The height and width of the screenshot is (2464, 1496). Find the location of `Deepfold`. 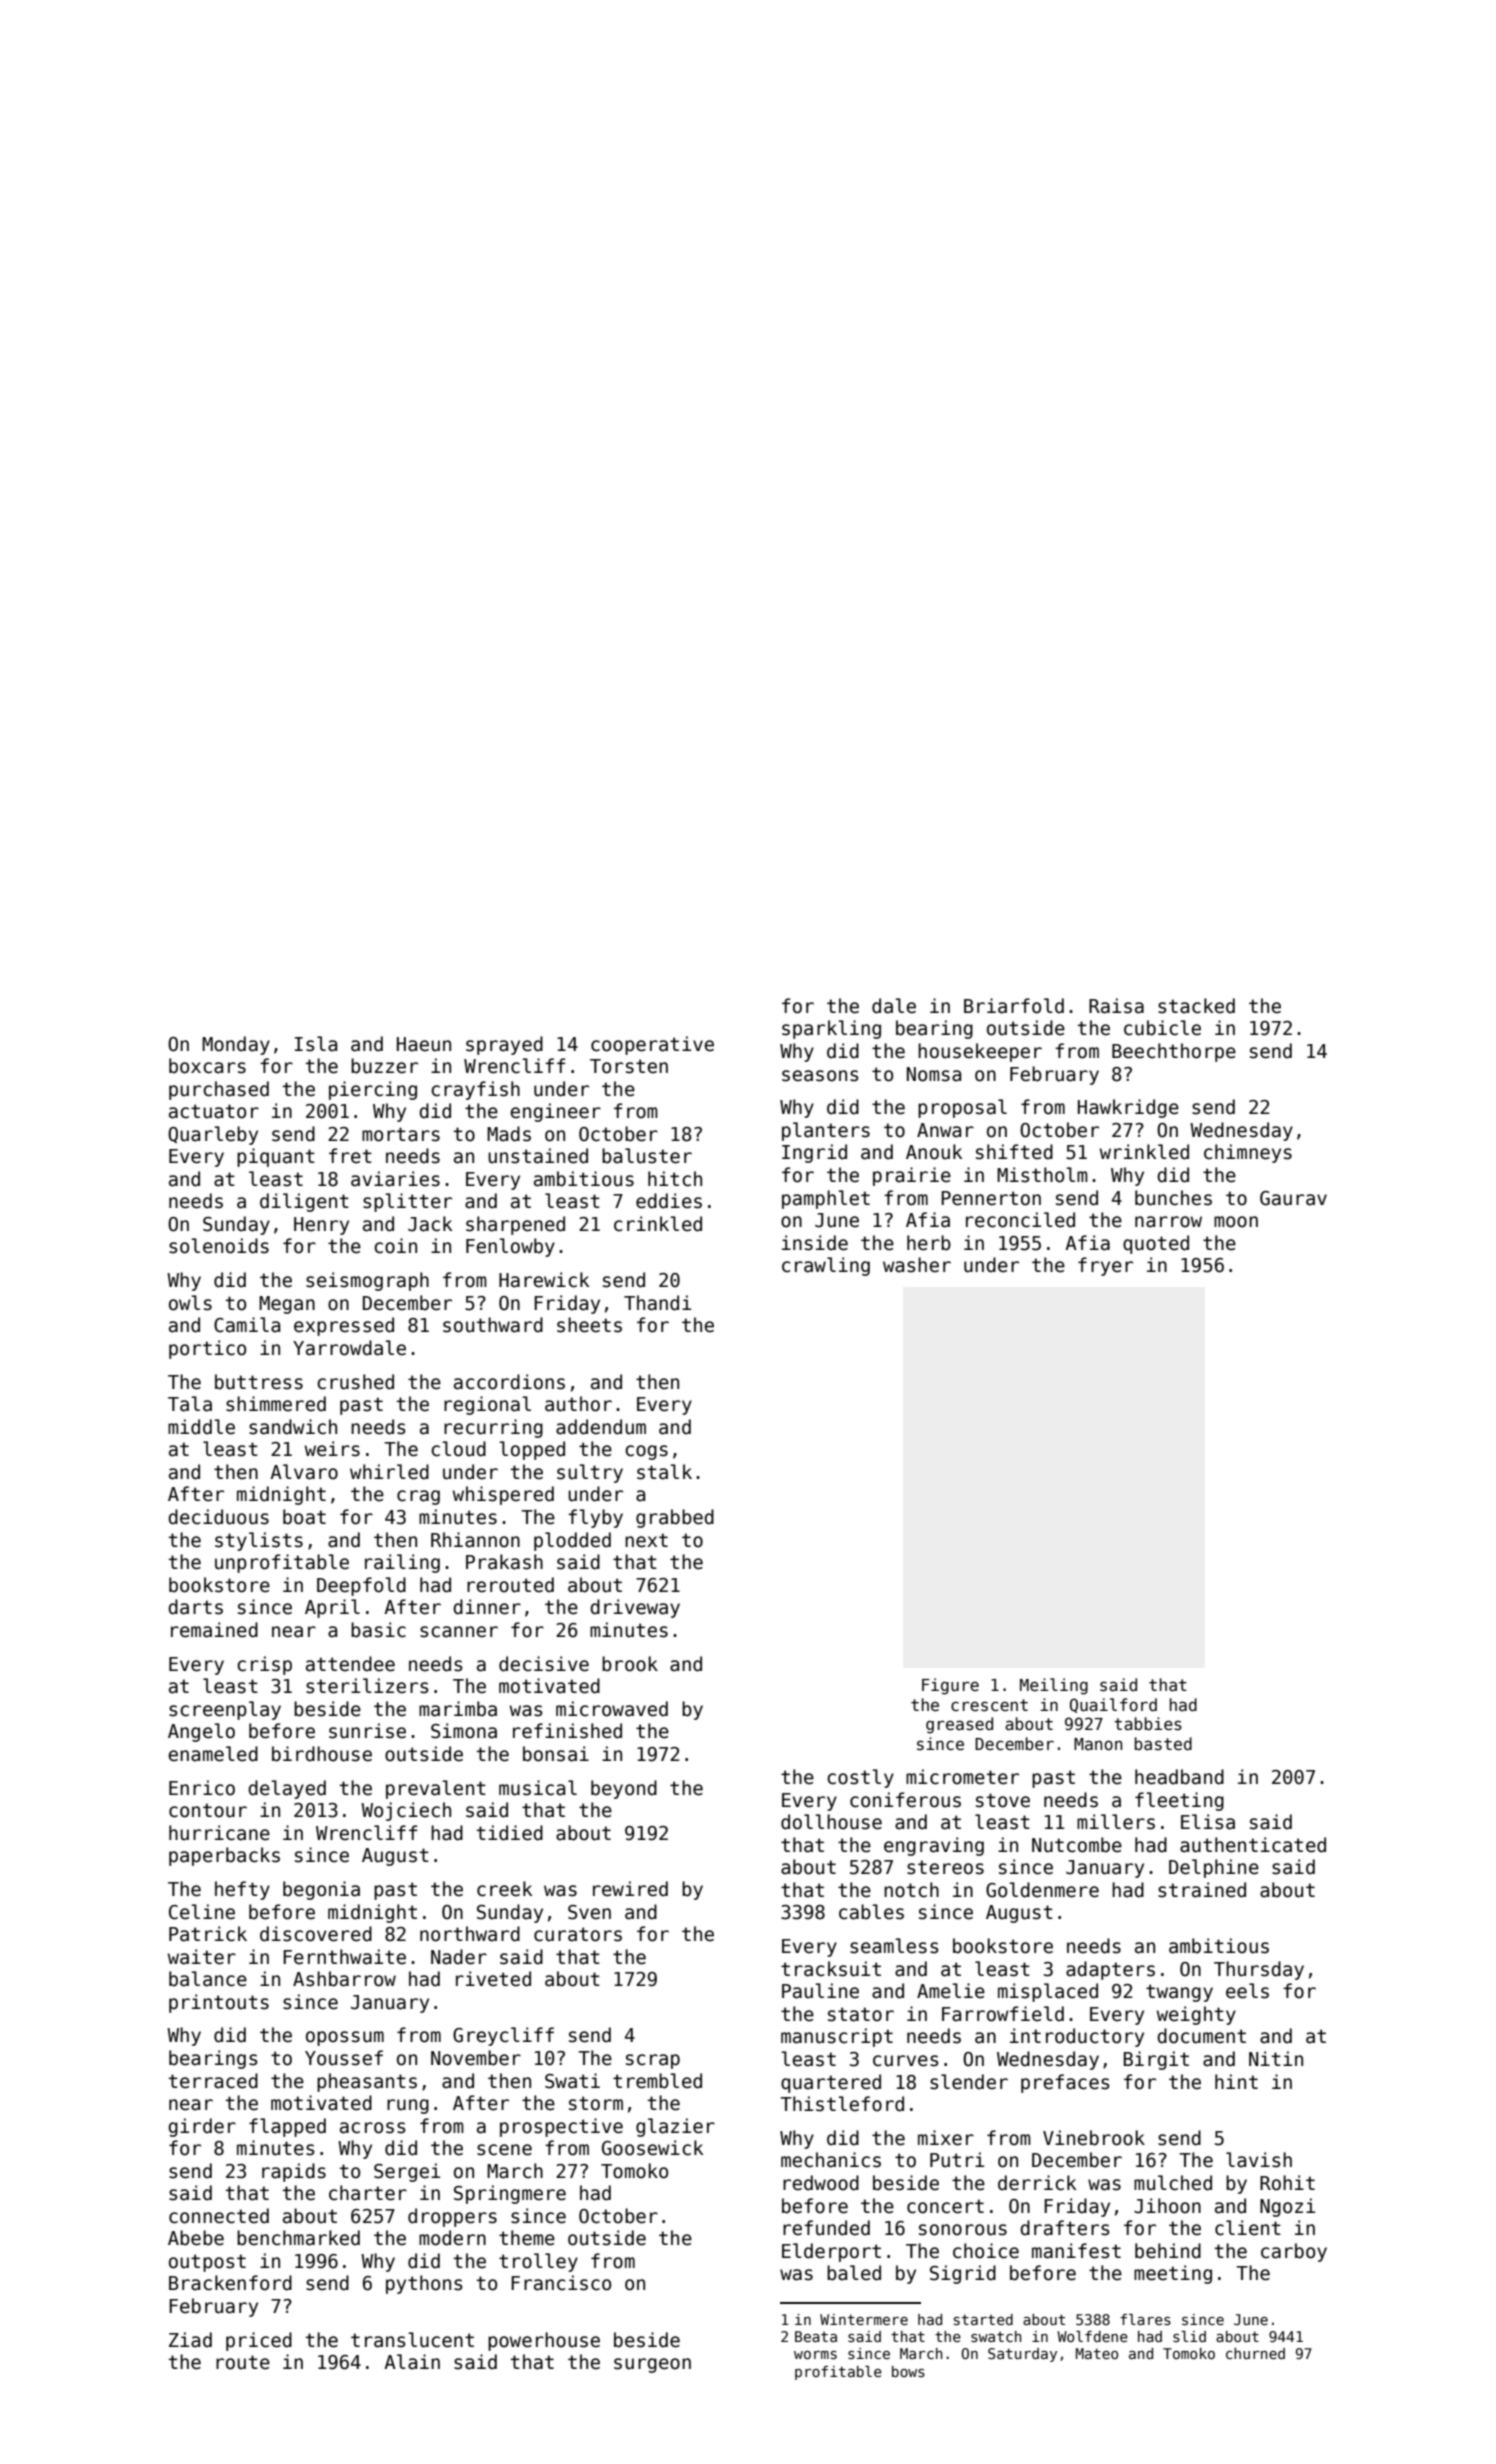

Deepfold is located at coordinates (361, 1586).
